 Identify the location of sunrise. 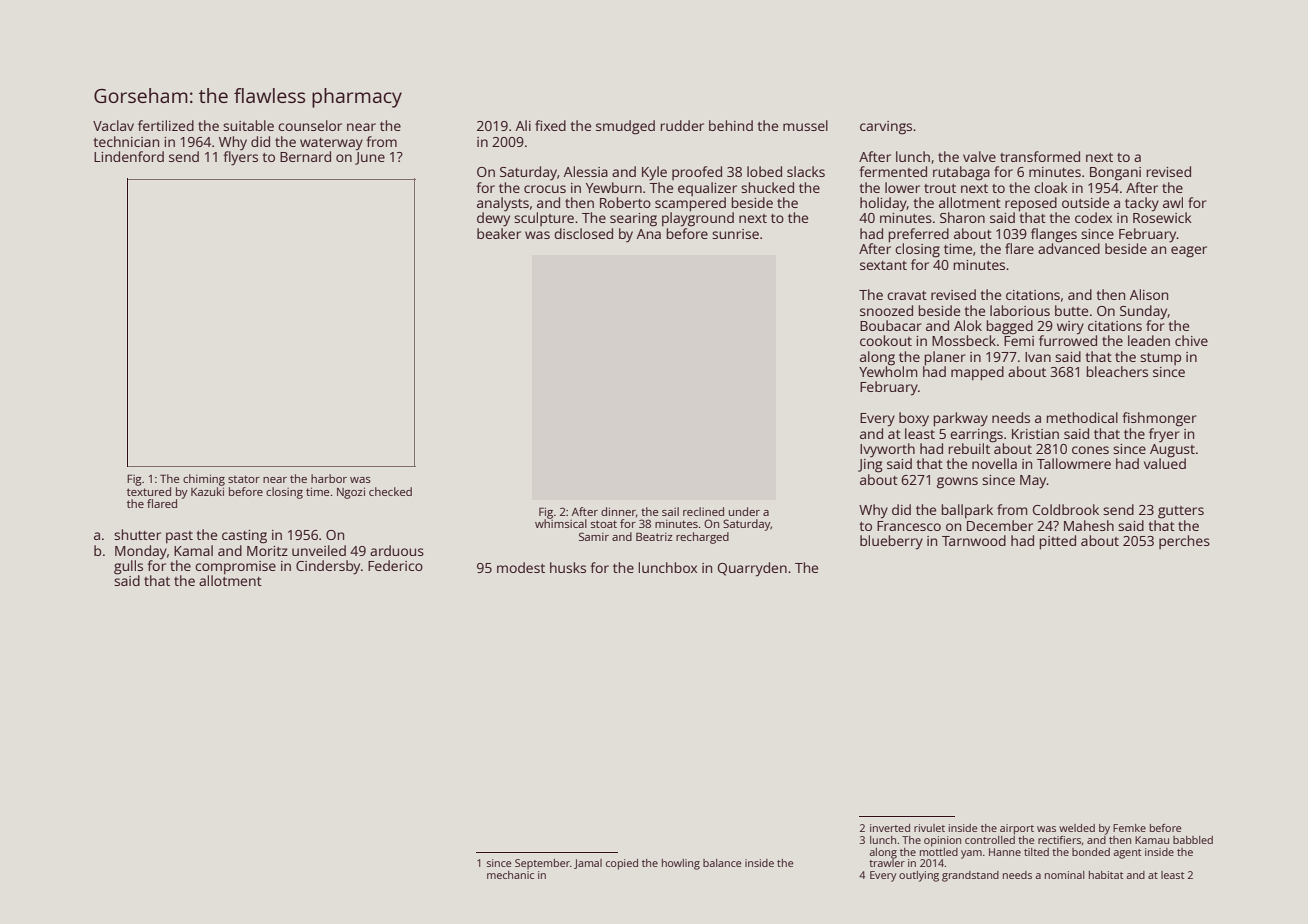
(735, 234).
